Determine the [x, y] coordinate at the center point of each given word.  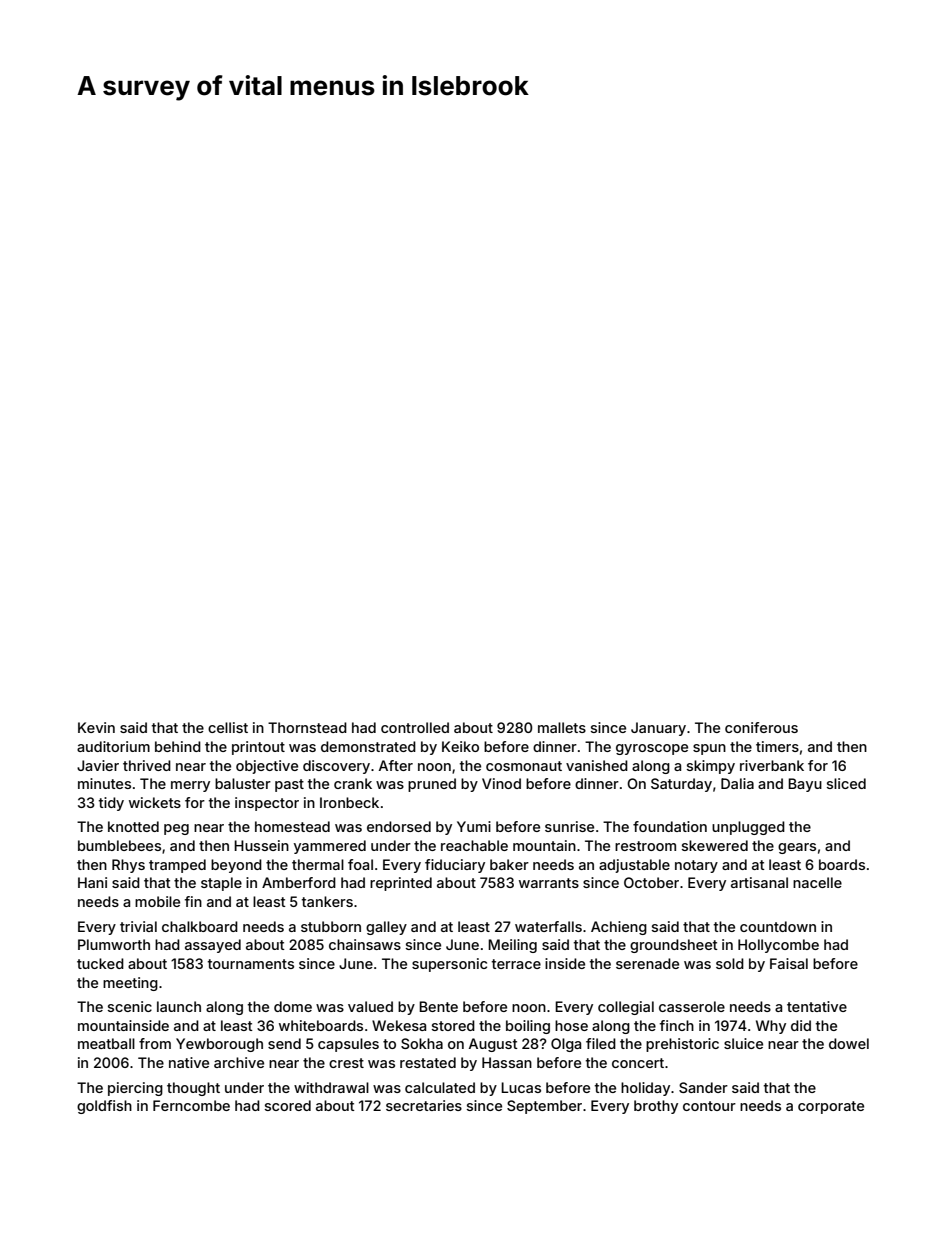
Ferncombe [191, 1105]
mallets [562, 727]
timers [777, 746]
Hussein [261, 845]
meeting [130, 984]
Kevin [96, 727]
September [544, 1107]
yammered [330, 847]
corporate [831, 1107]
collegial [626, 1008]
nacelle [817, 882]
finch [677, 1025]
